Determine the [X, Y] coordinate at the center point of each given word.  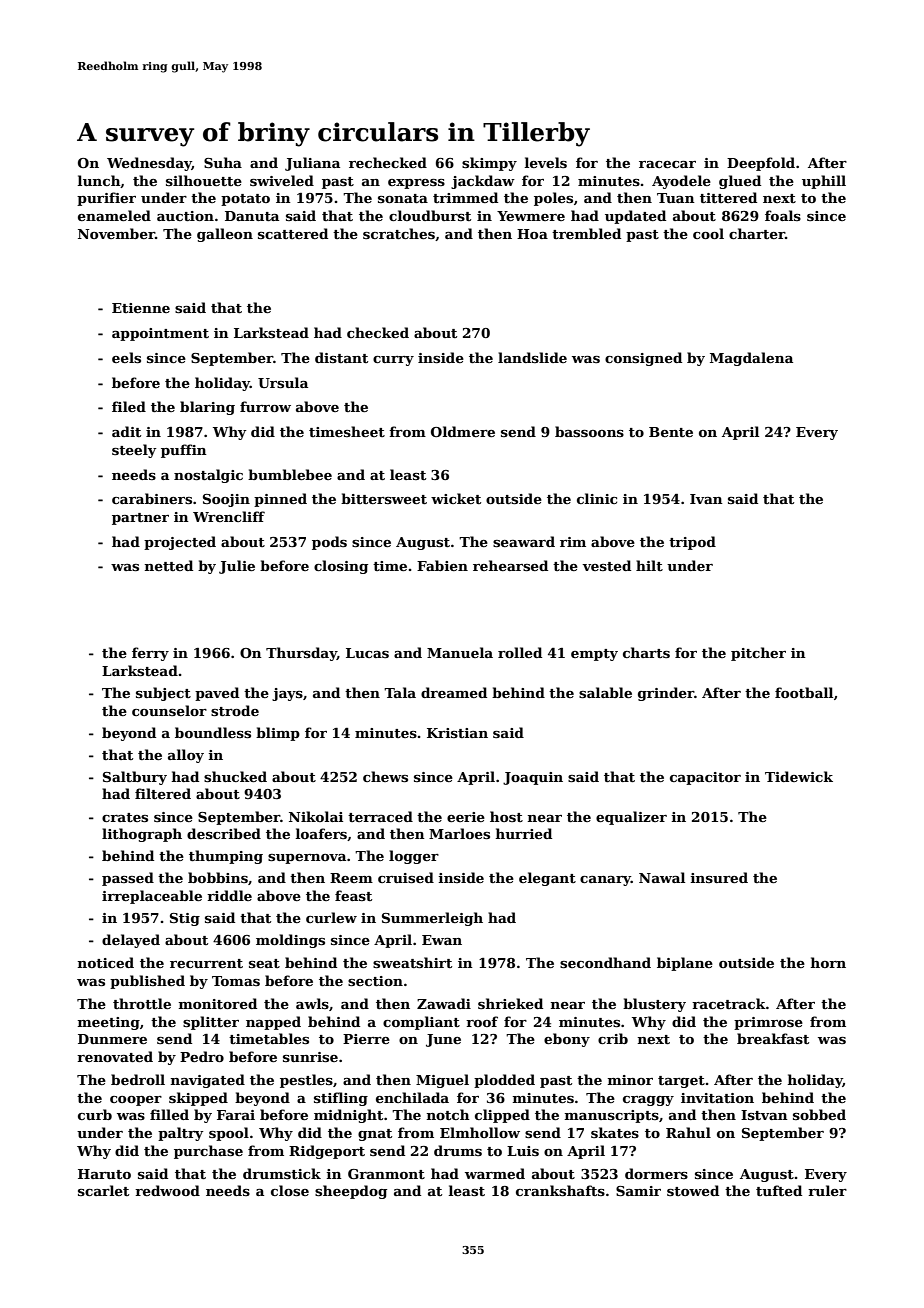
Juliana [312, 164]
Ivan [706, 499]
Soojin [226, 500]
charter [757, 233]
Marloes [459, 833]
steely [134, 451]
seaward [524, 541]
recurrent [206, 963]
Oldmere [463, 431]
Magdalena [751, 359]
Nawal [662, 877]
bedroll [138, 1079]
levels [546, 162]
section [375, 981]
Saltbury [135, 778]
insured [719, 877]
